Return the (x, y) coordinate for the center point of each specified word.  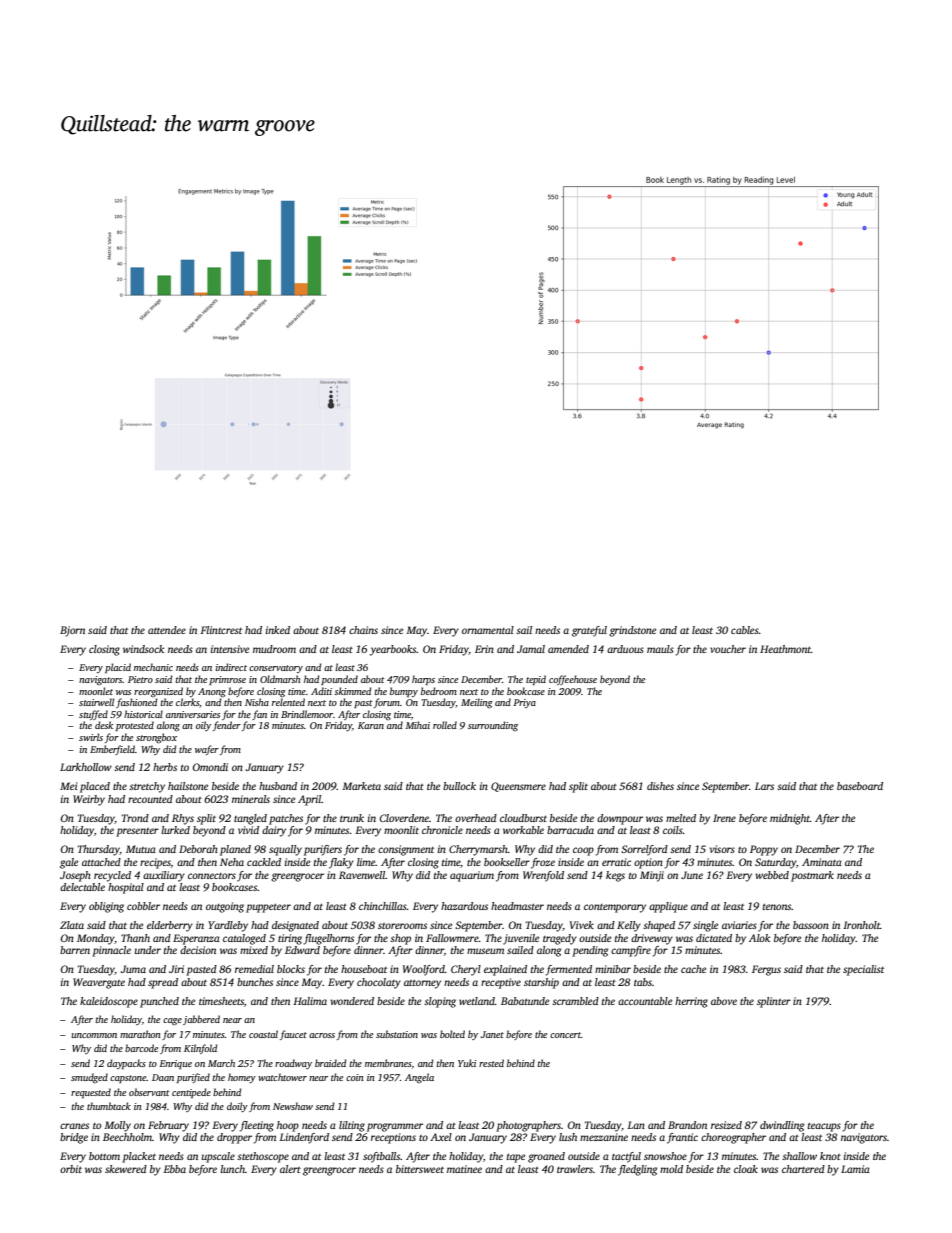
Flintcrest (221, 630)
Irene (724, 818)
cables (745, 630)
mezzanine (604, 1137)
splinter (774, 1002)
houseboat (364, 969)
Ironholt (861, 925)
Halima (310, 1001)
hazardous (464, 906)
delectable (82, 887)
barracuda (570, 830)
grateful (589, 631)
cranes (74, 1126)
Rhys (183, 819)
